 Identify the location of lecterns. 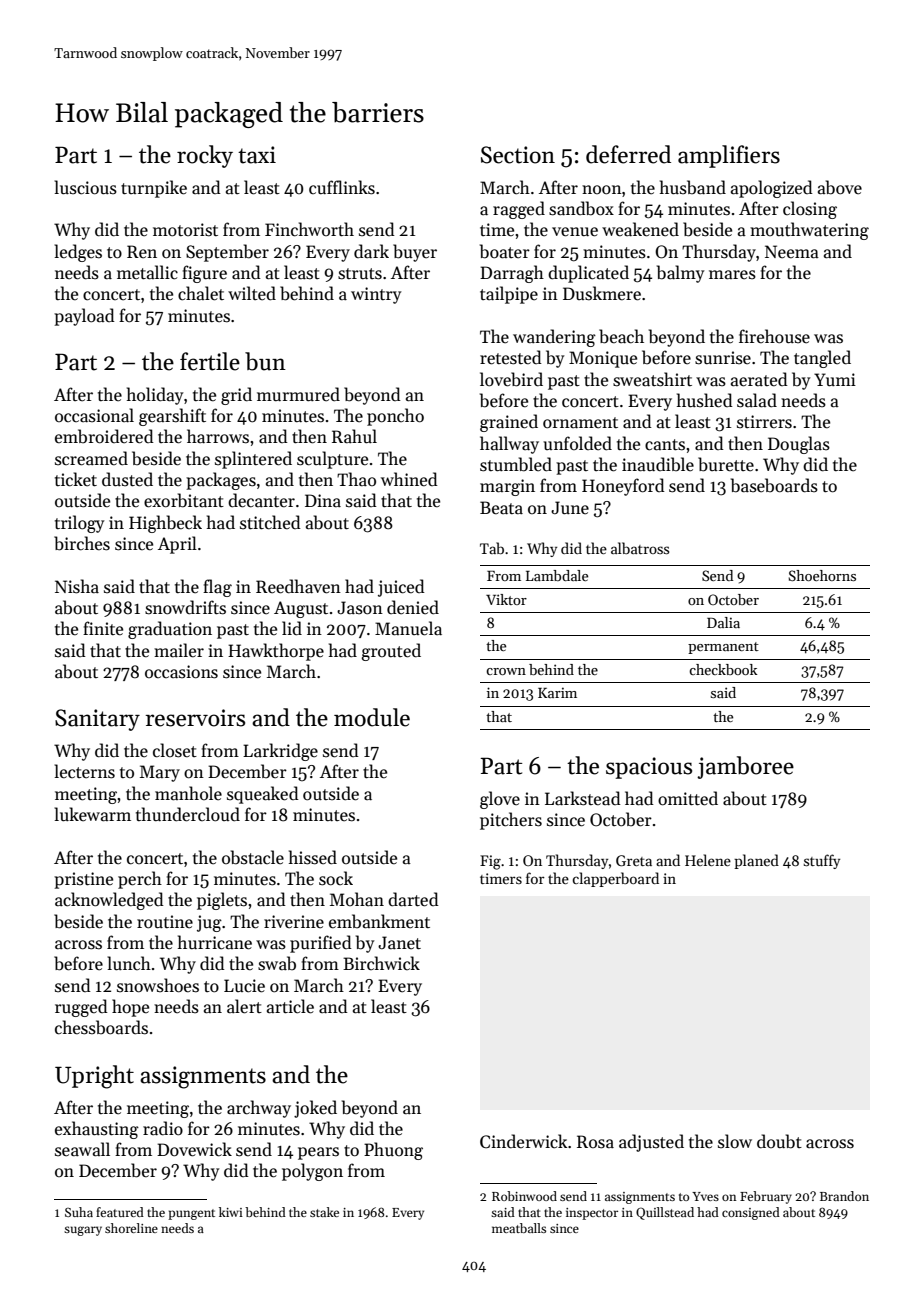
(84, 771).
